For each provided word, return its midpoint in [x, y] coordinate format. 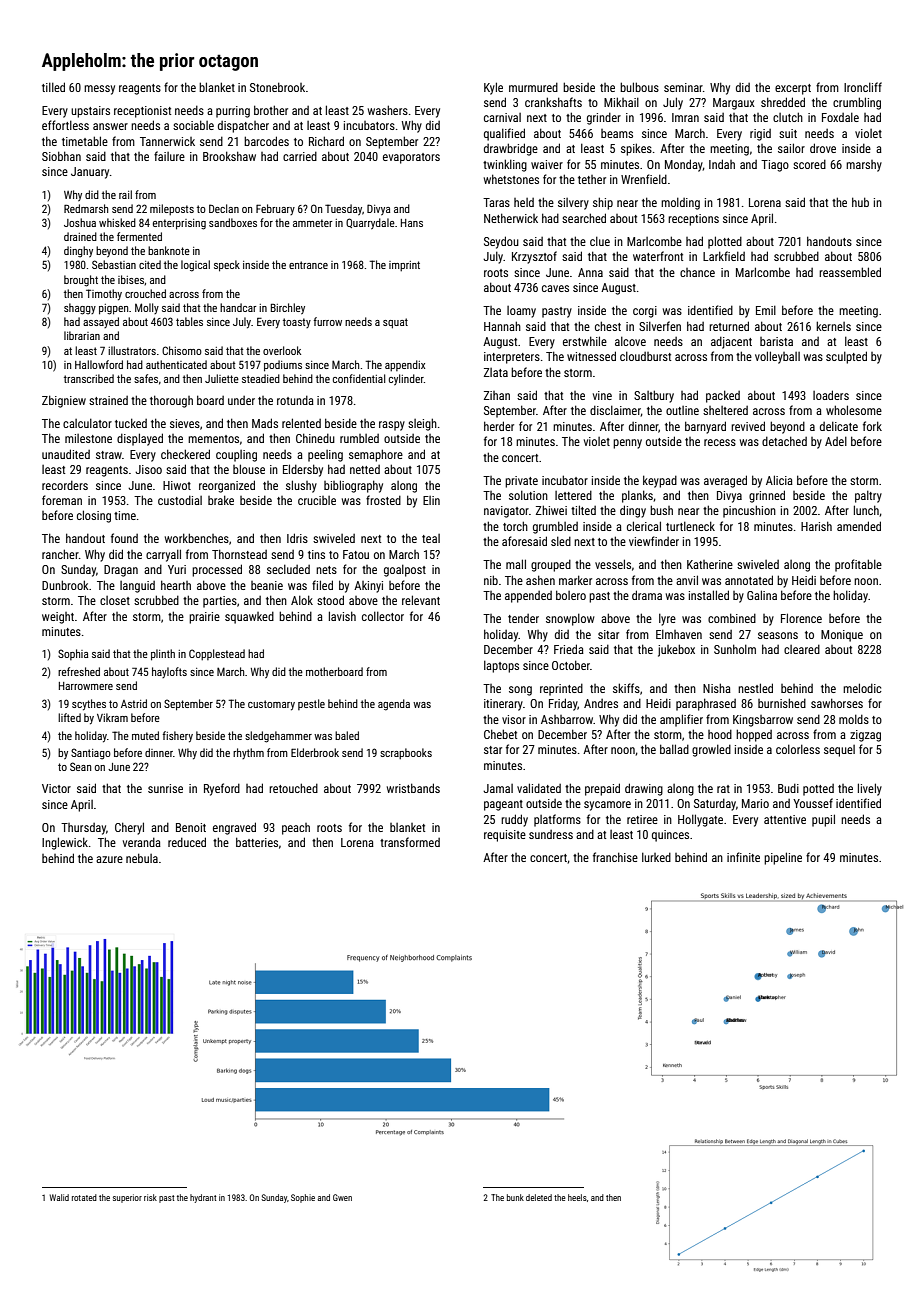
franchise [615, 857]
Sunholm [735, 649]
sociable [193, 125]
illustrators [132, 350]
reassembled [850, 272]
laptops [501, 666]
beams [617, 133]
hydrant [203, 1198]
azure [109, 859]
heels [577, 1197]
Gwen [342, 1197]
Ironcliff [863, 87]
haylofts [169, 672]
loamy [521, 312]
